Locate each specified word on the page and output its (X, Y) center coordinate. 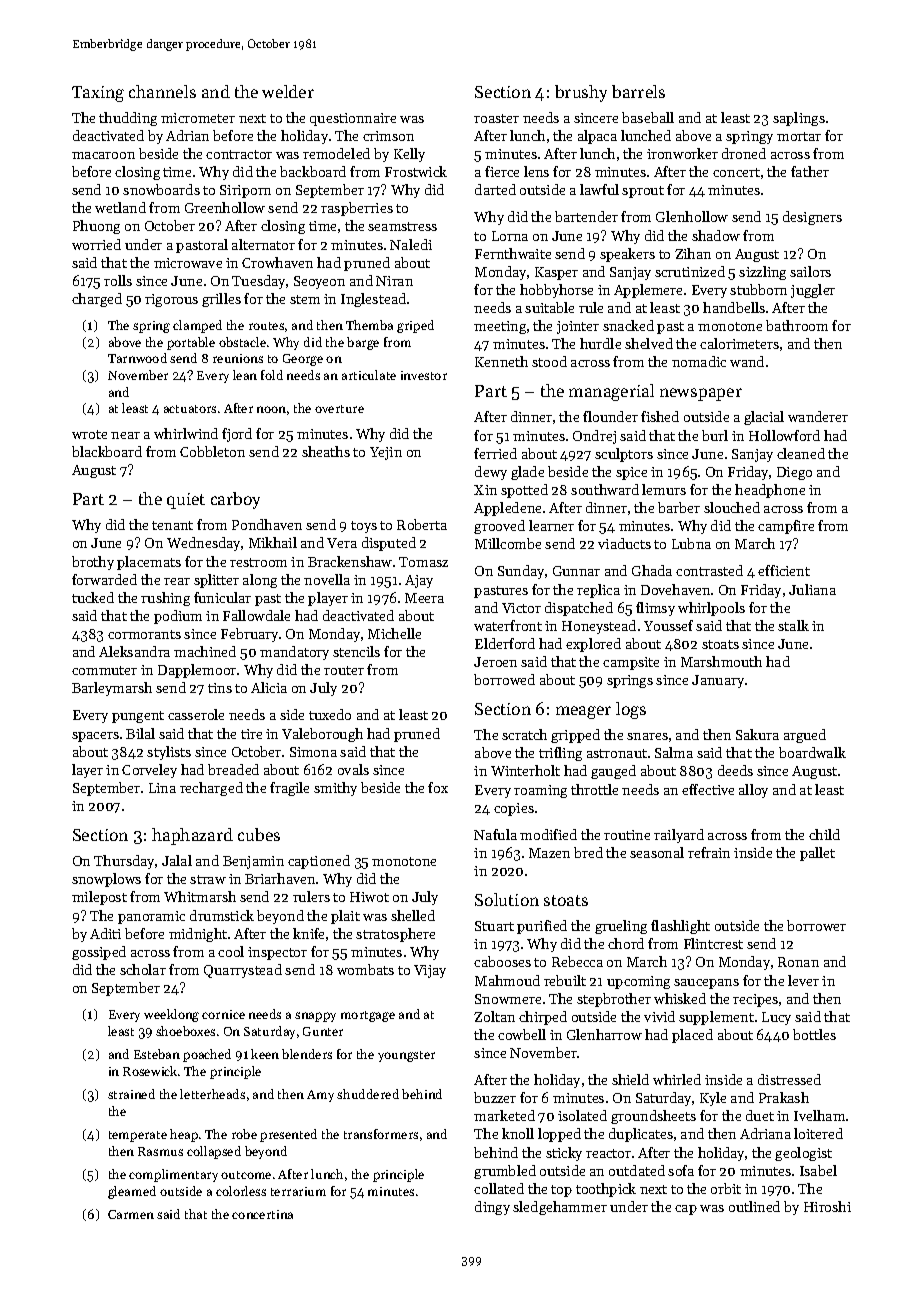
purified (542, 927)
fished (660, 416)
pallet (817, 854)
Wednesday (203, 544)
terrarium (298, 1191)
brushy (581, 93)
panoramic (151, 917)
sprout (643, 192)
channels (162, 91)
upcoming (638, 982)
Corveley (149, 771)
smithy (335, 789)
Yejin (386, 453)
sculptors (624, 455)
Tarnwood (137, 358)
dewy (491, 473)
